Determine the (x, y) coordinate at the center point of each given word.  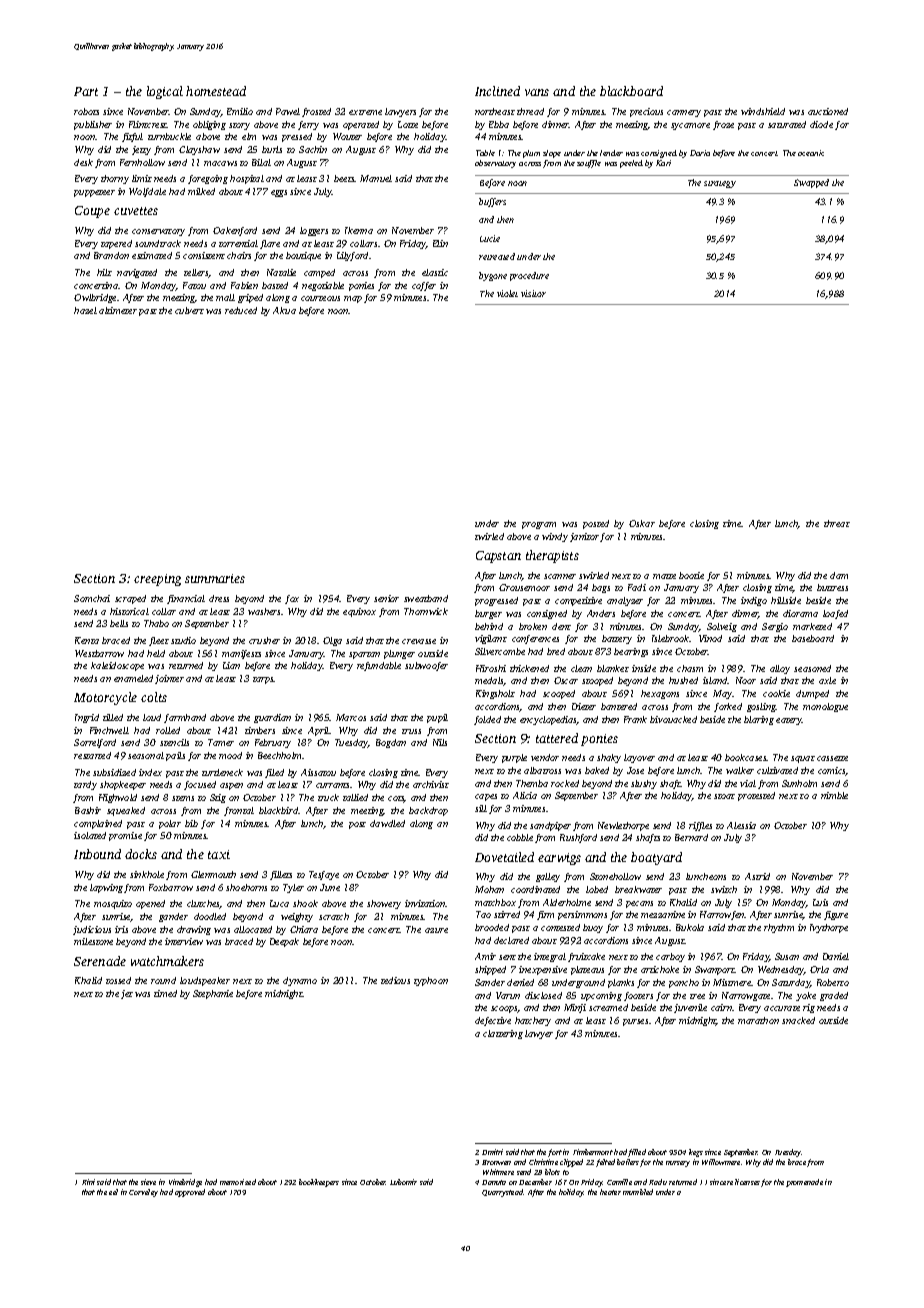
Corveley (143, 1193)
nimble (834, 795)
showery (384, 904)
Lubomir (403, 1182)
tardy (85, 785)
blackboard (631, 91)
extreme (365, 112)
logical (165, 92)
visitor (533, 293)
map (353, 299)
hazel (85, 310)
